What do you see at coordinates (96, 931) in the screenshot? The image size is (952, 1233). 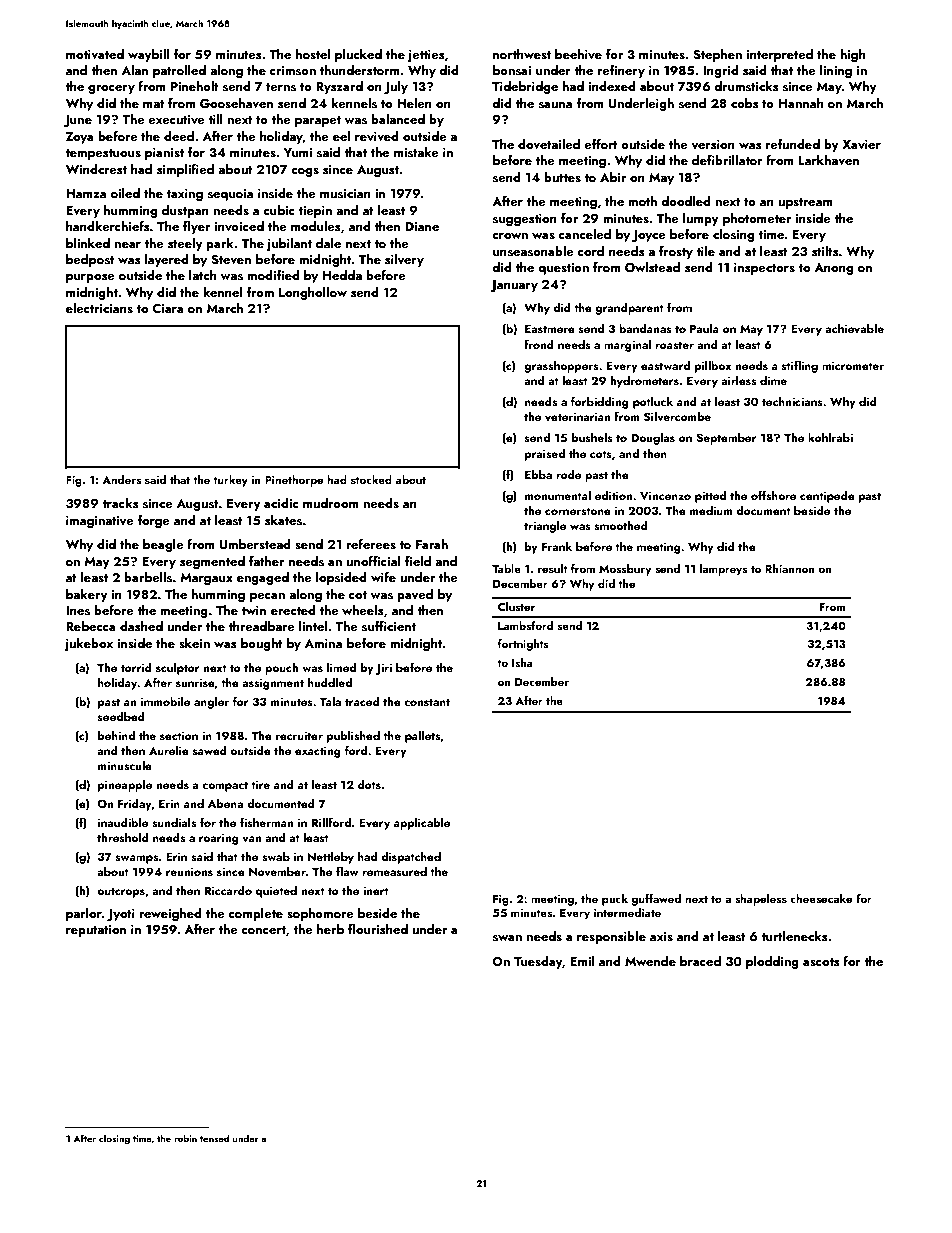 I see `reputation` at bounding box center [96, 931].
